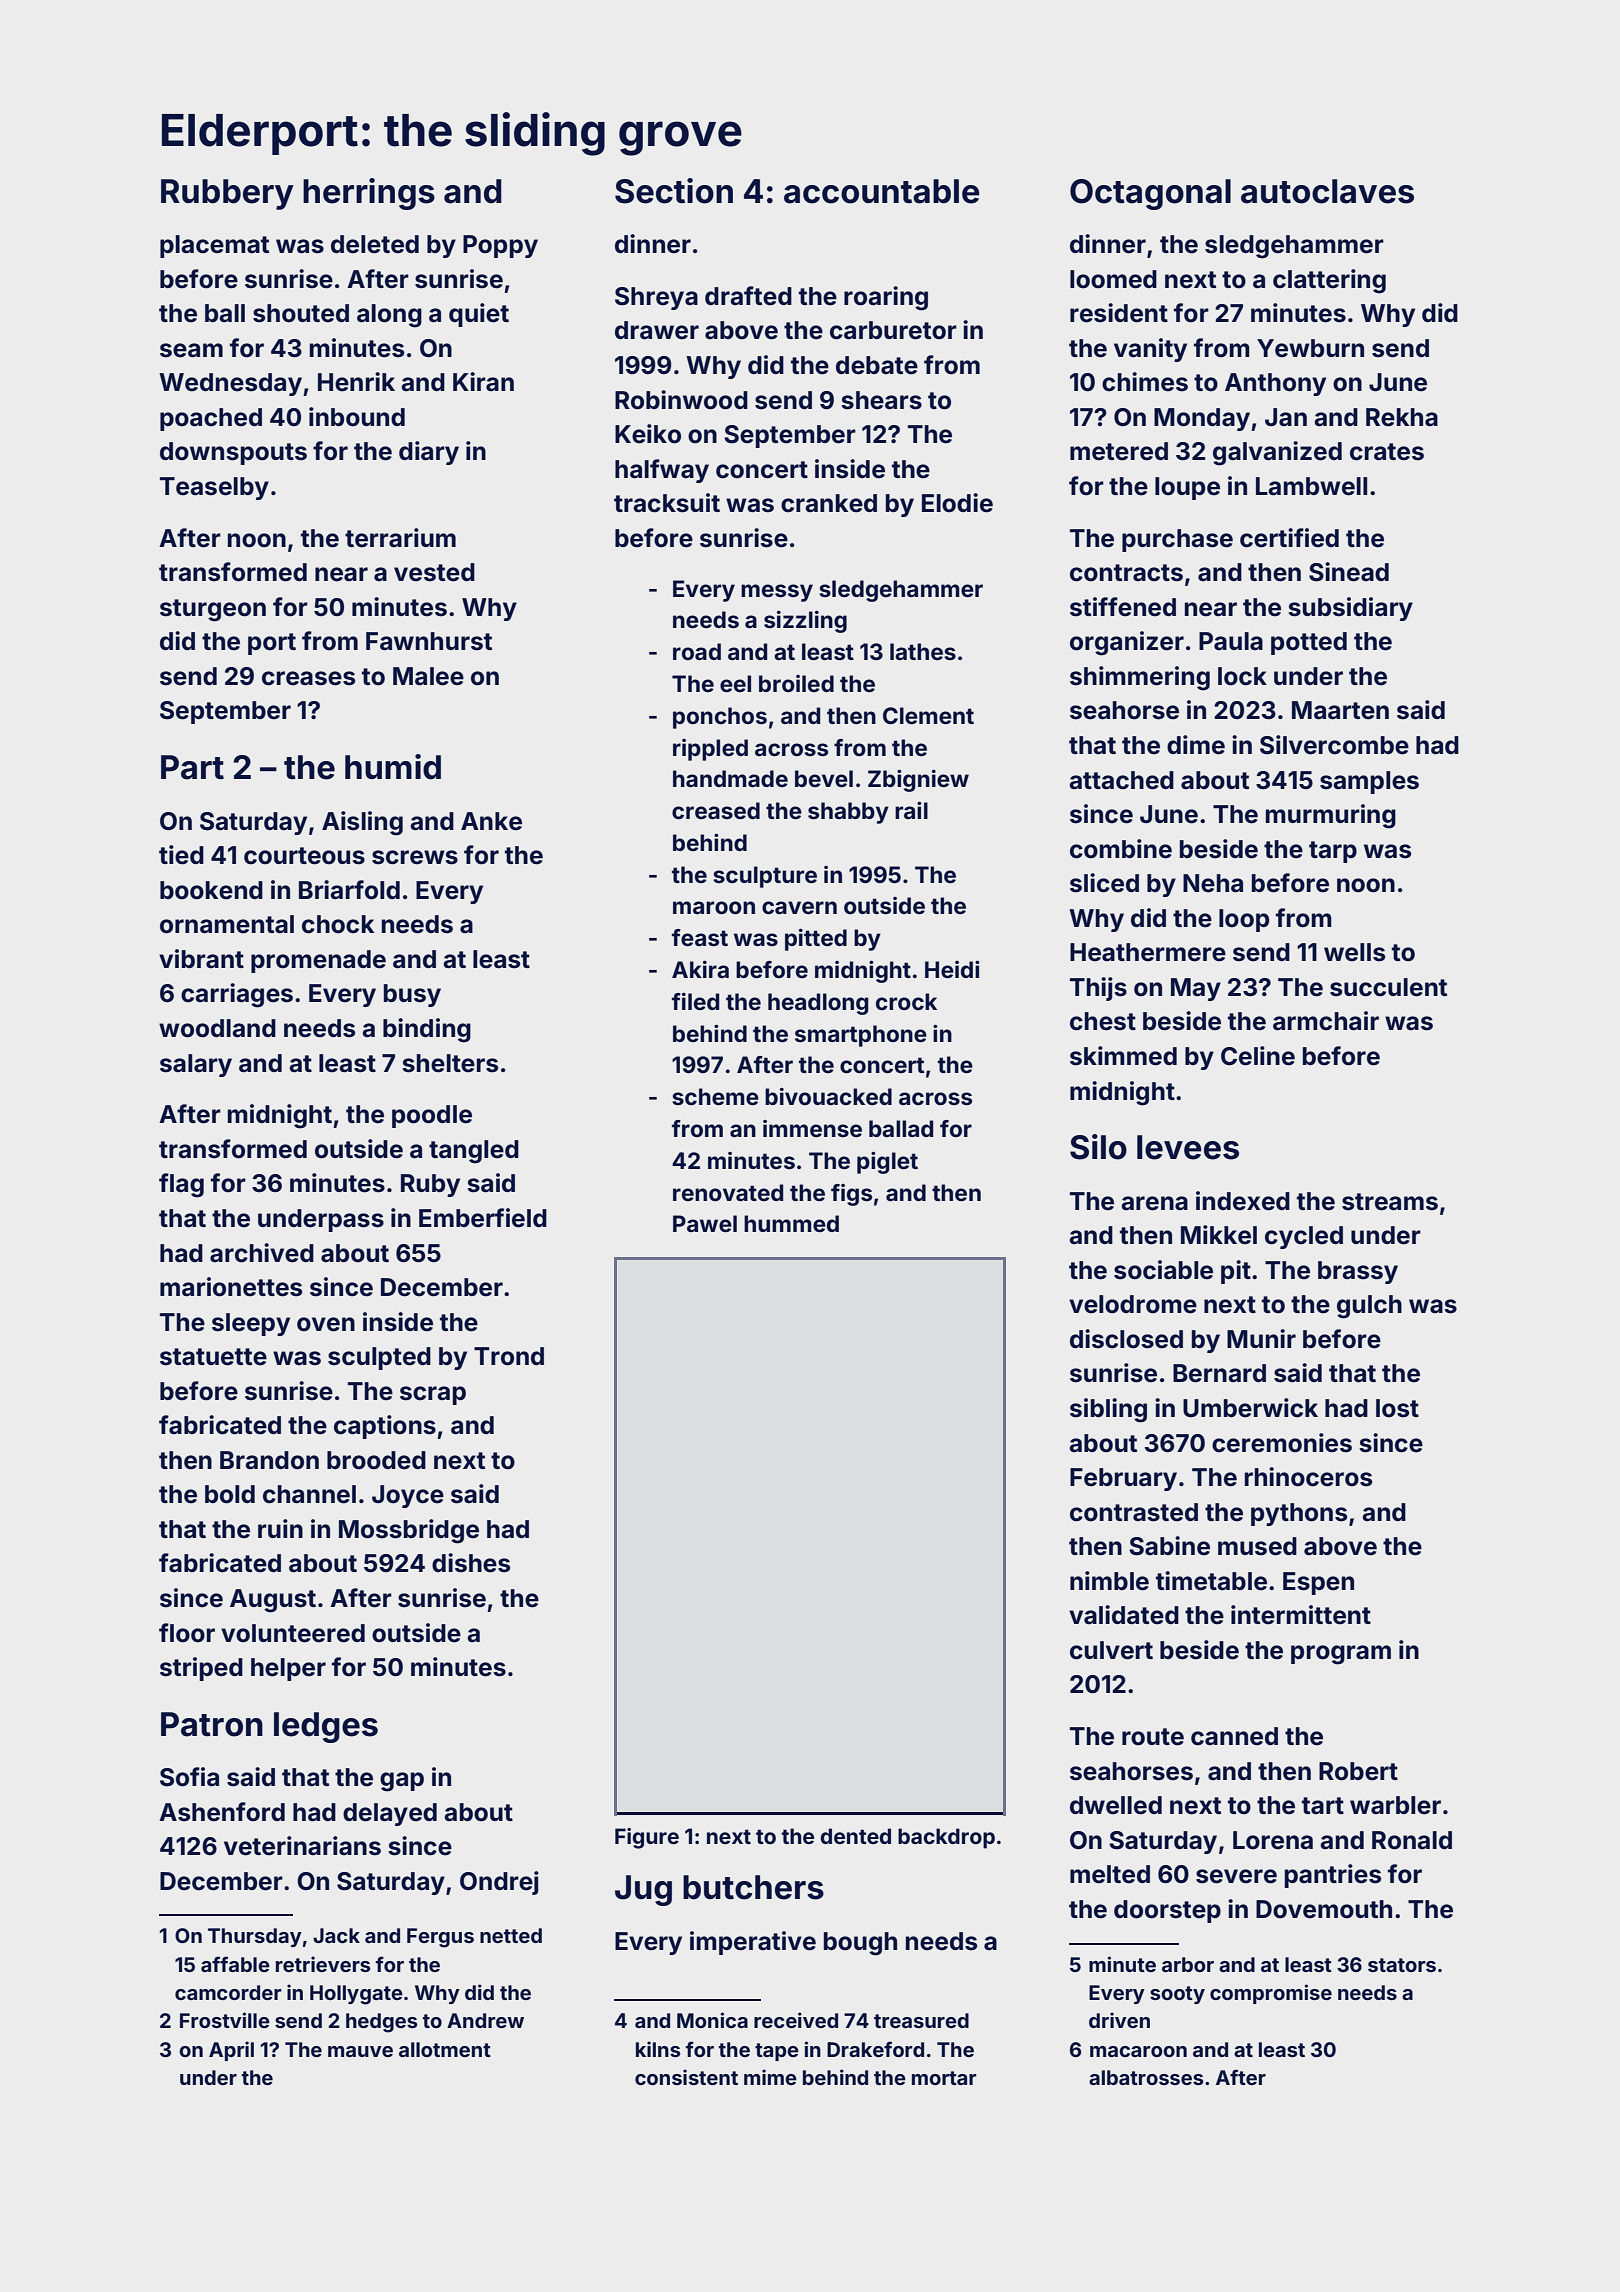 The height and width of the screenshot is (2292, 1620). What do you see at coordinates (882, 191) in the screenshot?
I see `accountable` at bounding box center [882, 191].
